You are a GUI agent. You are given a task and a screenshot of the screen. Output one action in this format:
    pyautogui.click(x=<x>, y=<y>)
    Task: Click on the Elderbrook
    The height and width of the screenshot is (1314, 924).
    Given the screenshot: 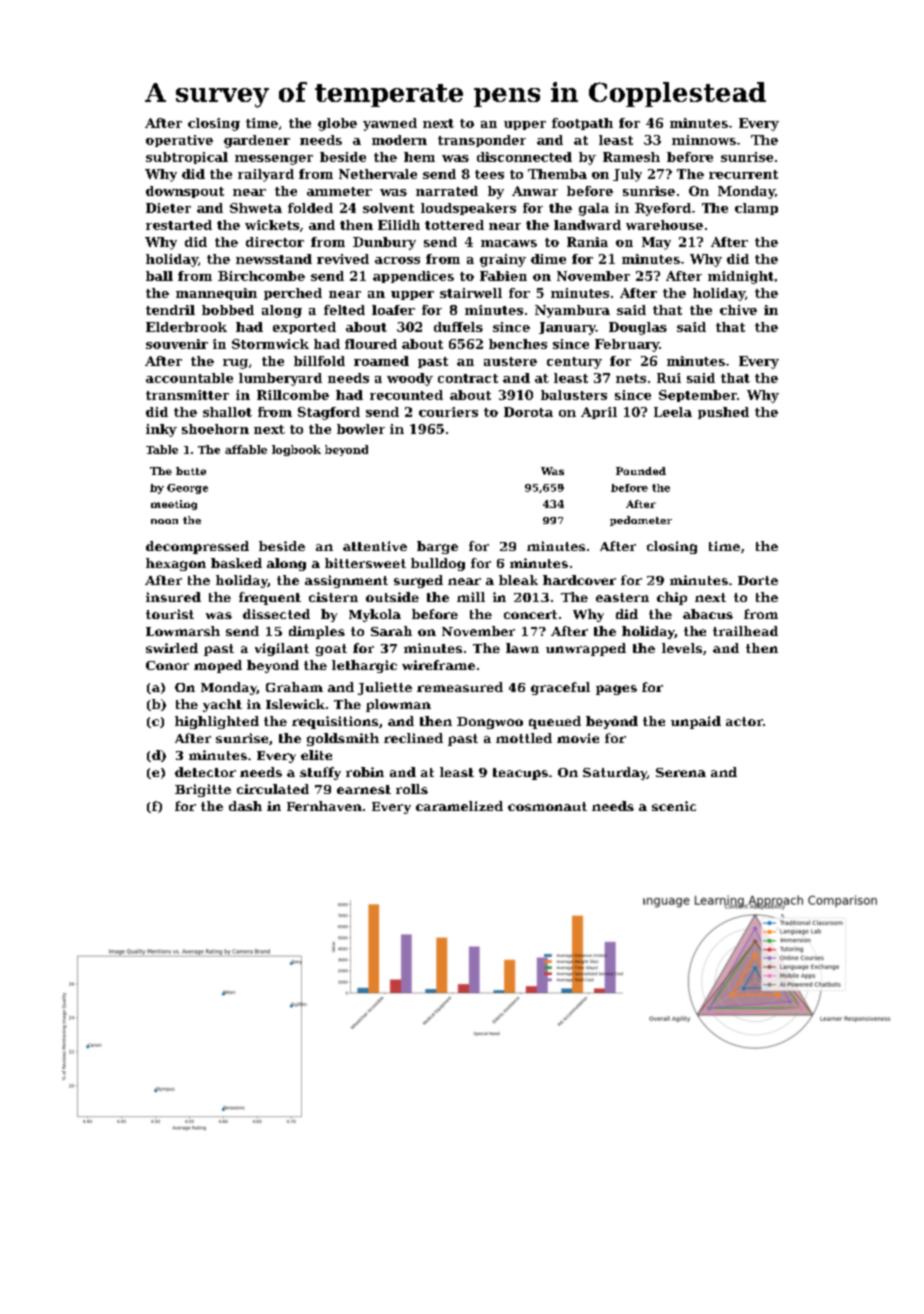 What is the action you would take?
    pyautogui.click(x=186, y=327)
